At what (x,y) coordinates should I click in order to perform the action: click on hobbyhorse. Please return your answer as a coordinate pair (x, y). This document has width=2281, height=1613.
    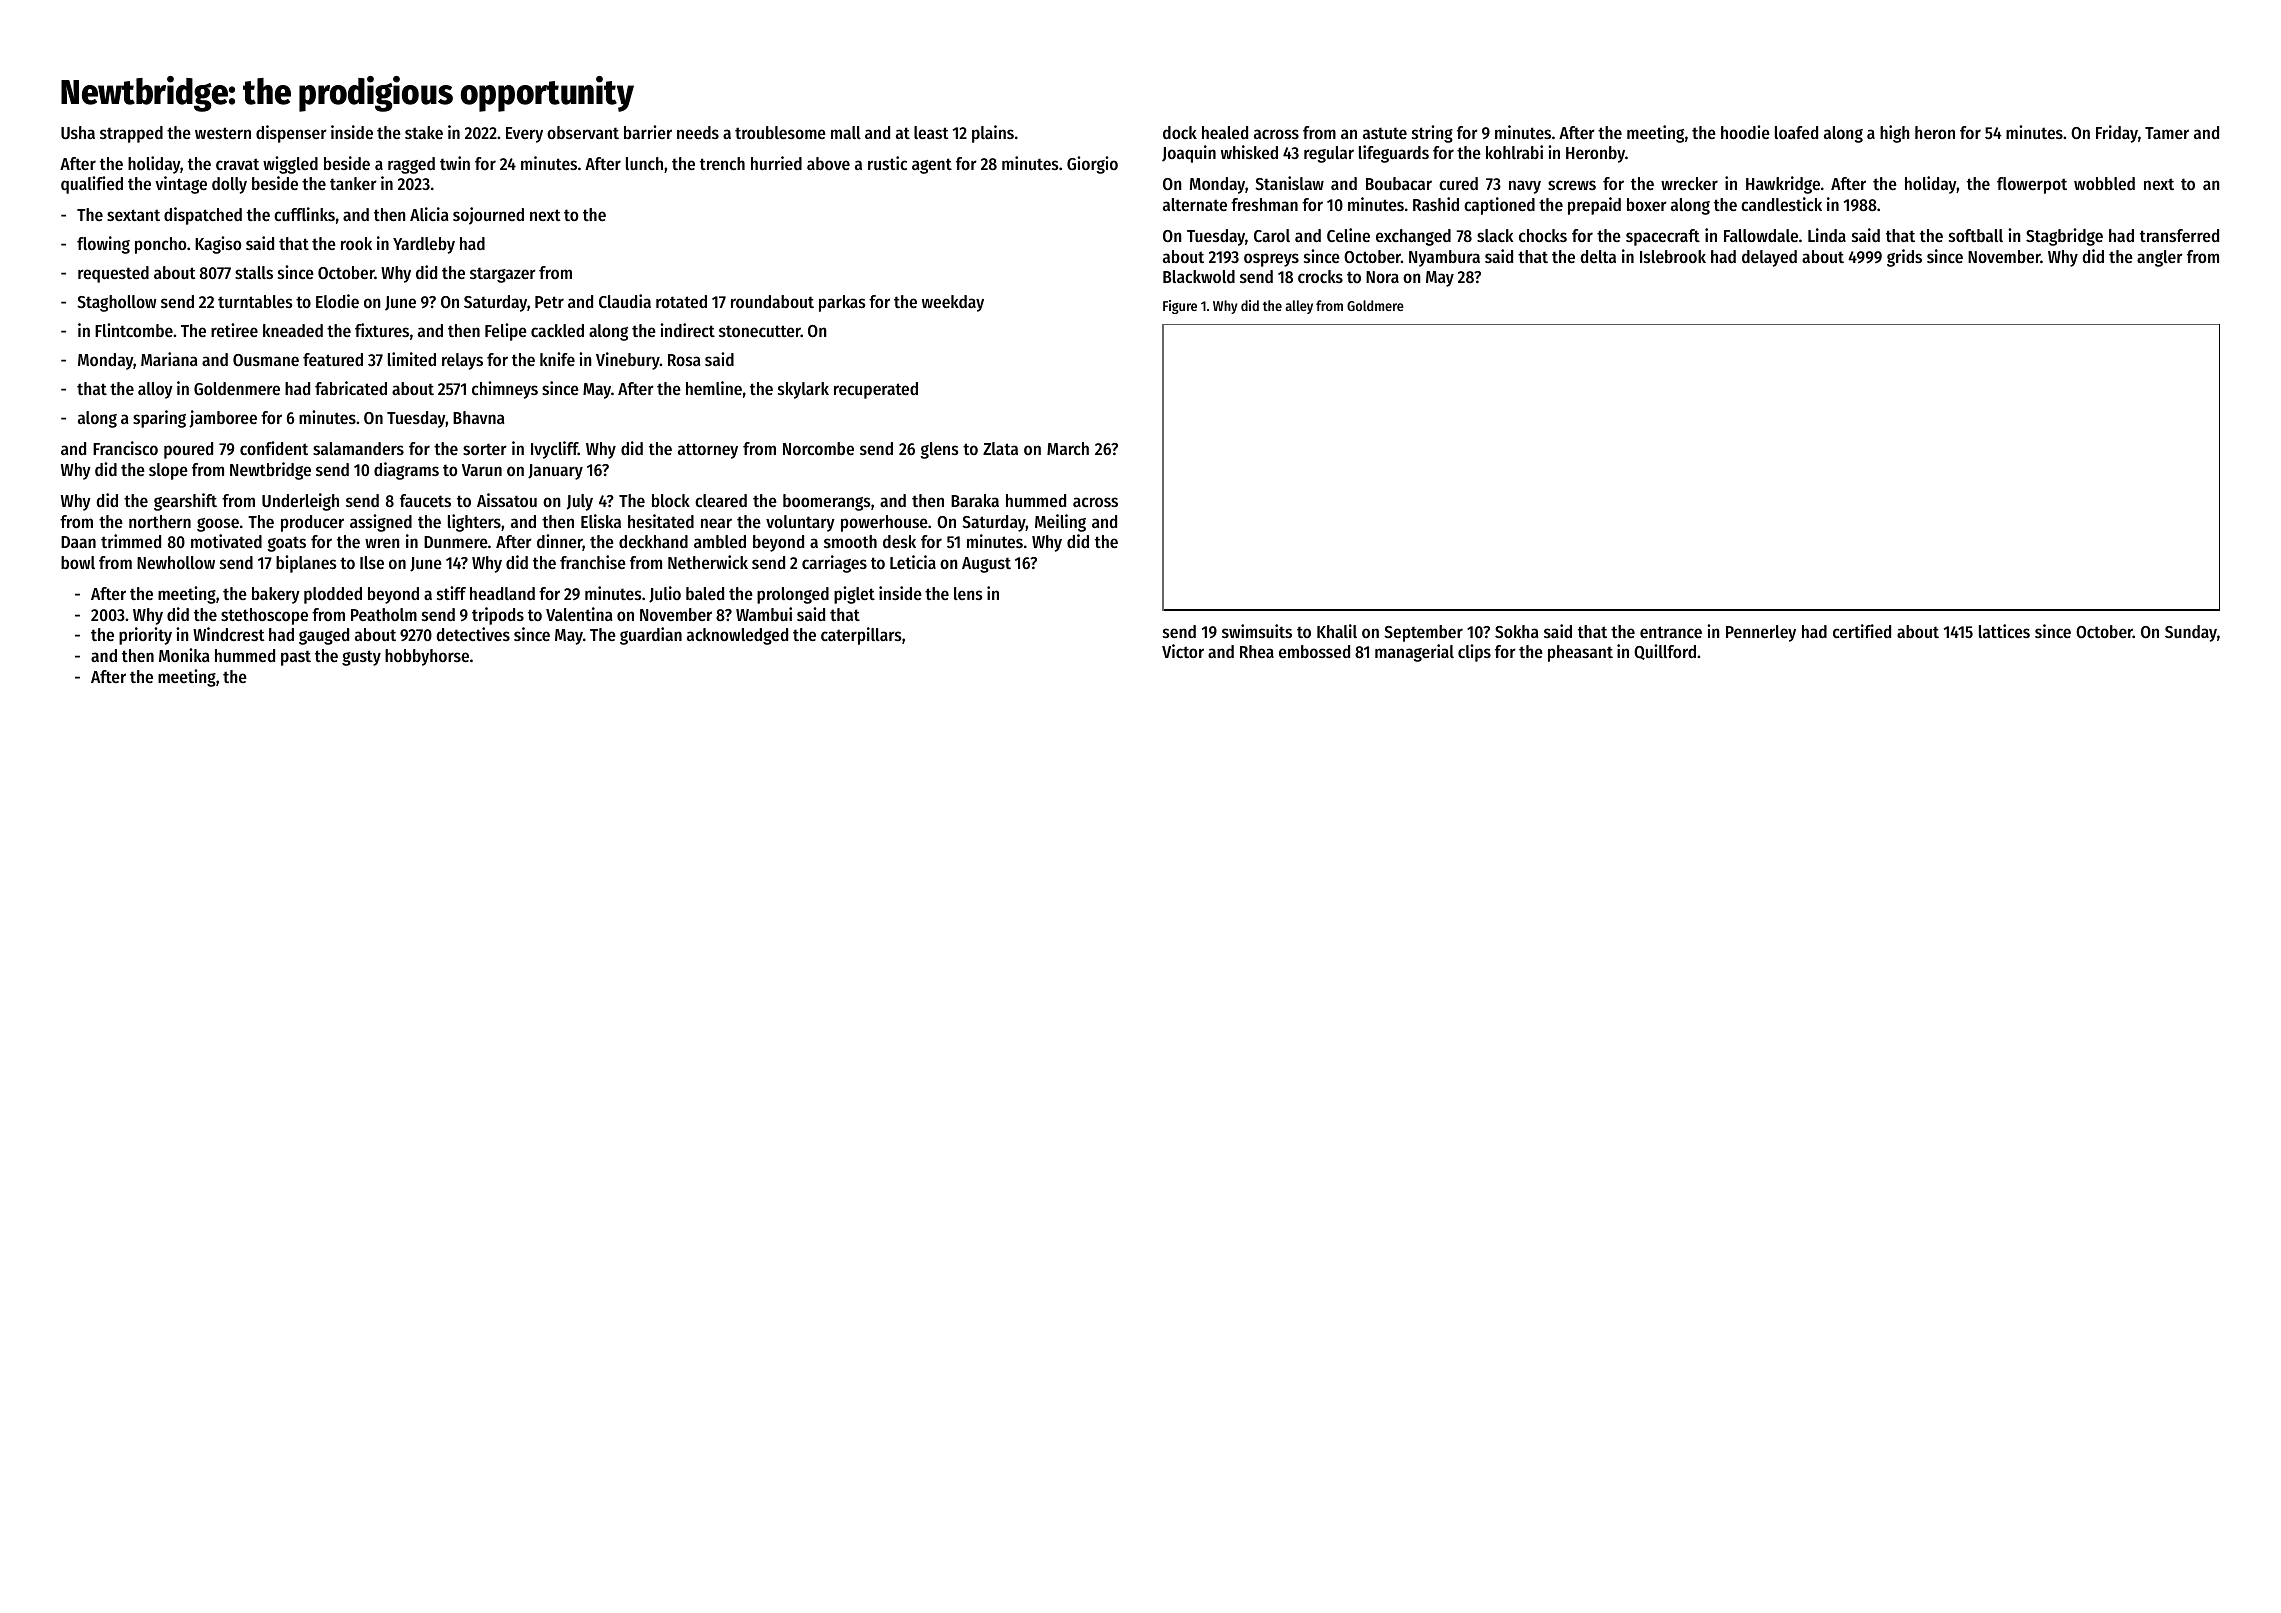
    Looking at the image, I should click on (427, 657).
